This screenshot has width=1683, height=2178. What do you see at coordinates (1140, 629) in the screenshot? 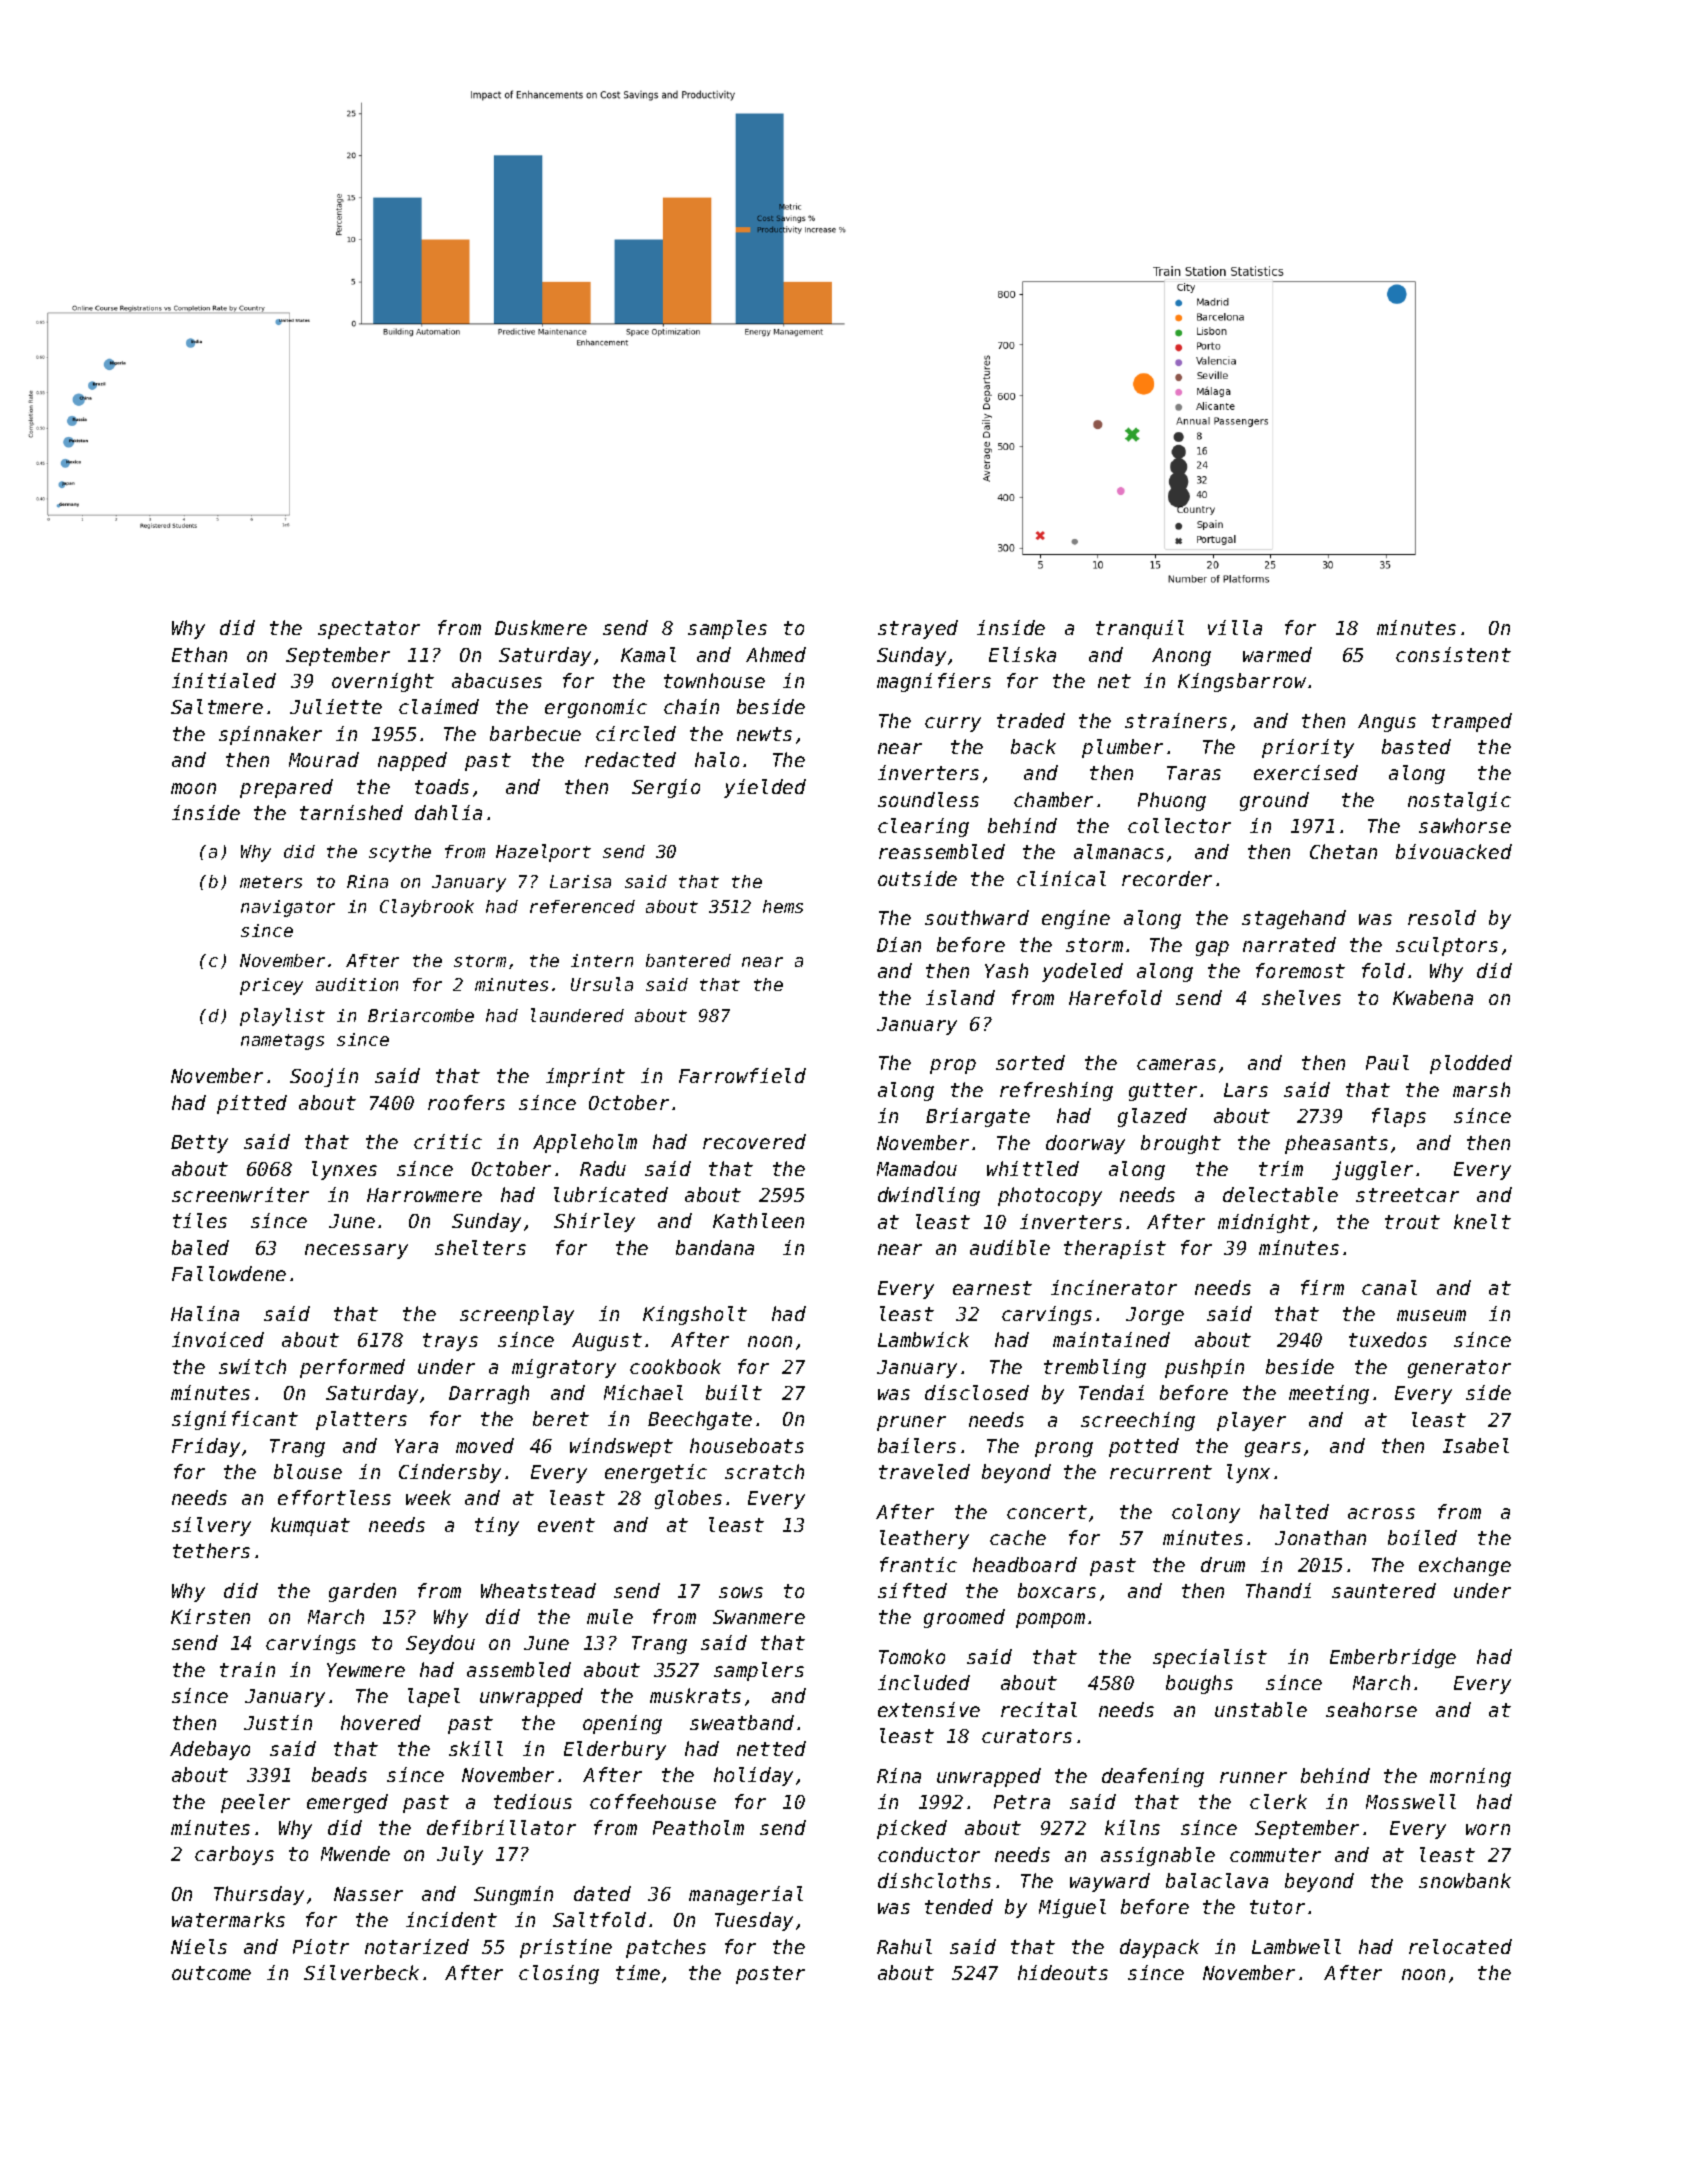
I see `tranquil` at bounding box center [1140, 629].
